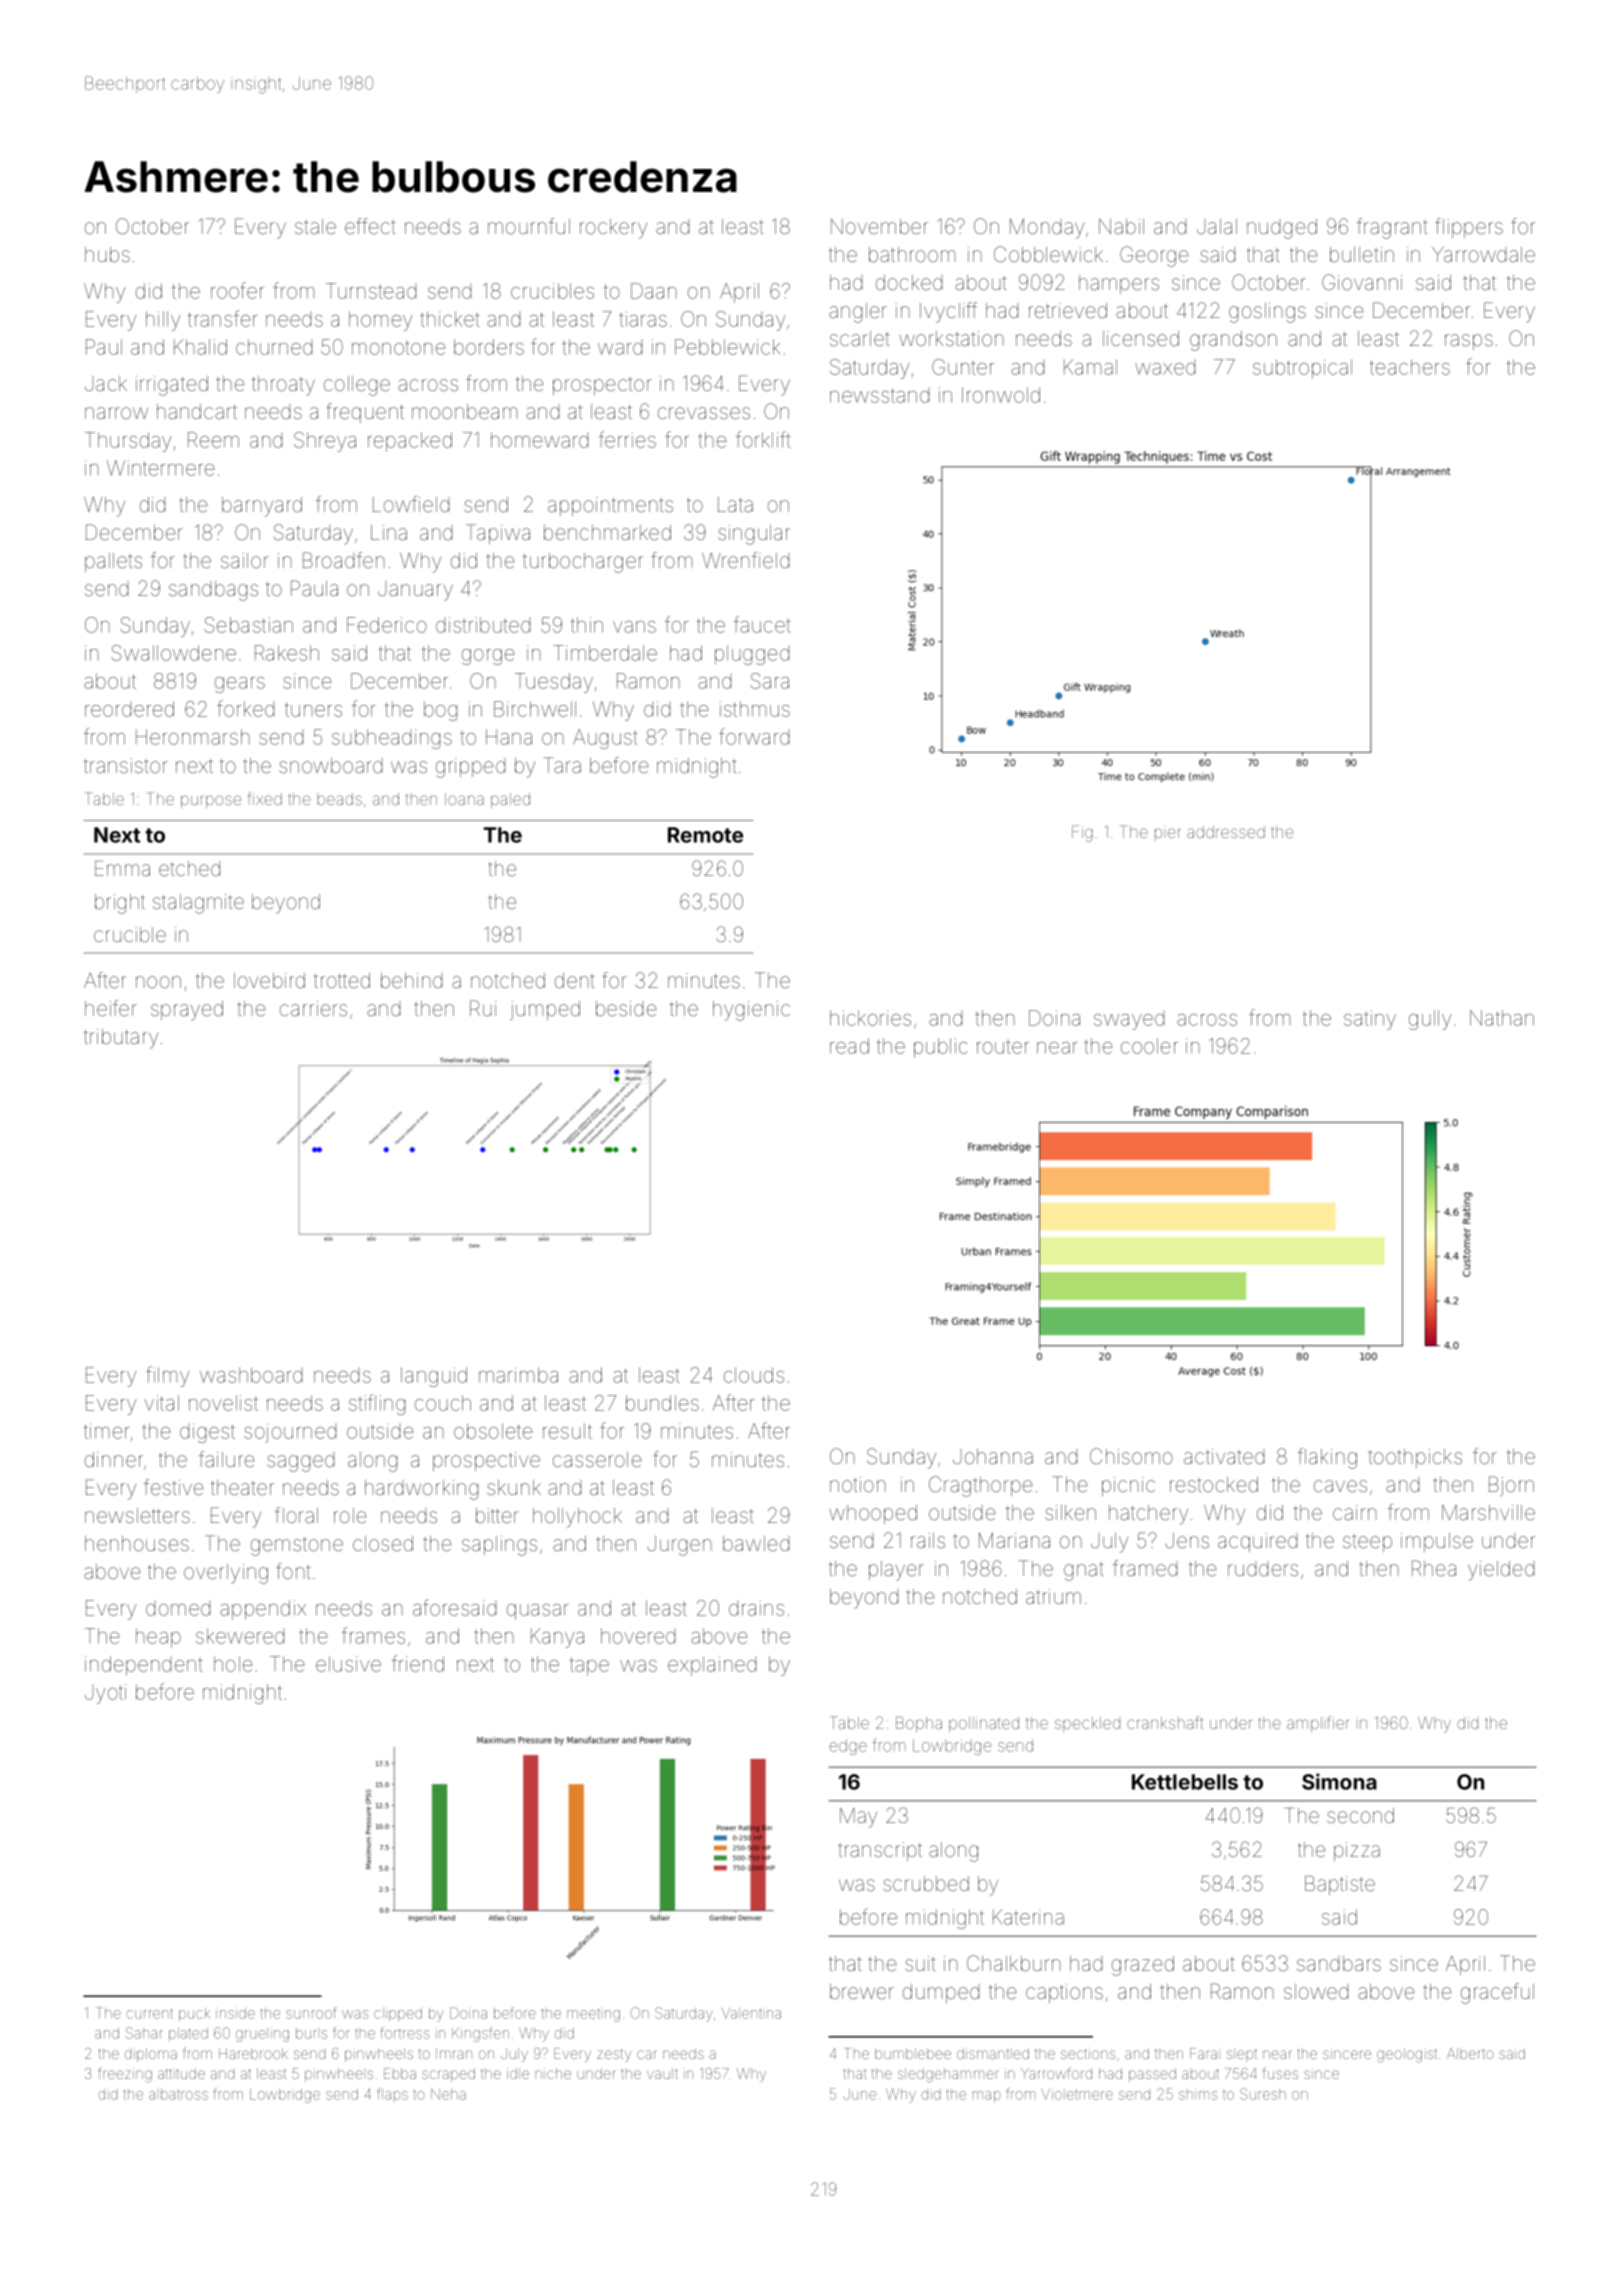  Describe the element at coordinates (370, 226) in the screenshot. I see `effect` at that location.
